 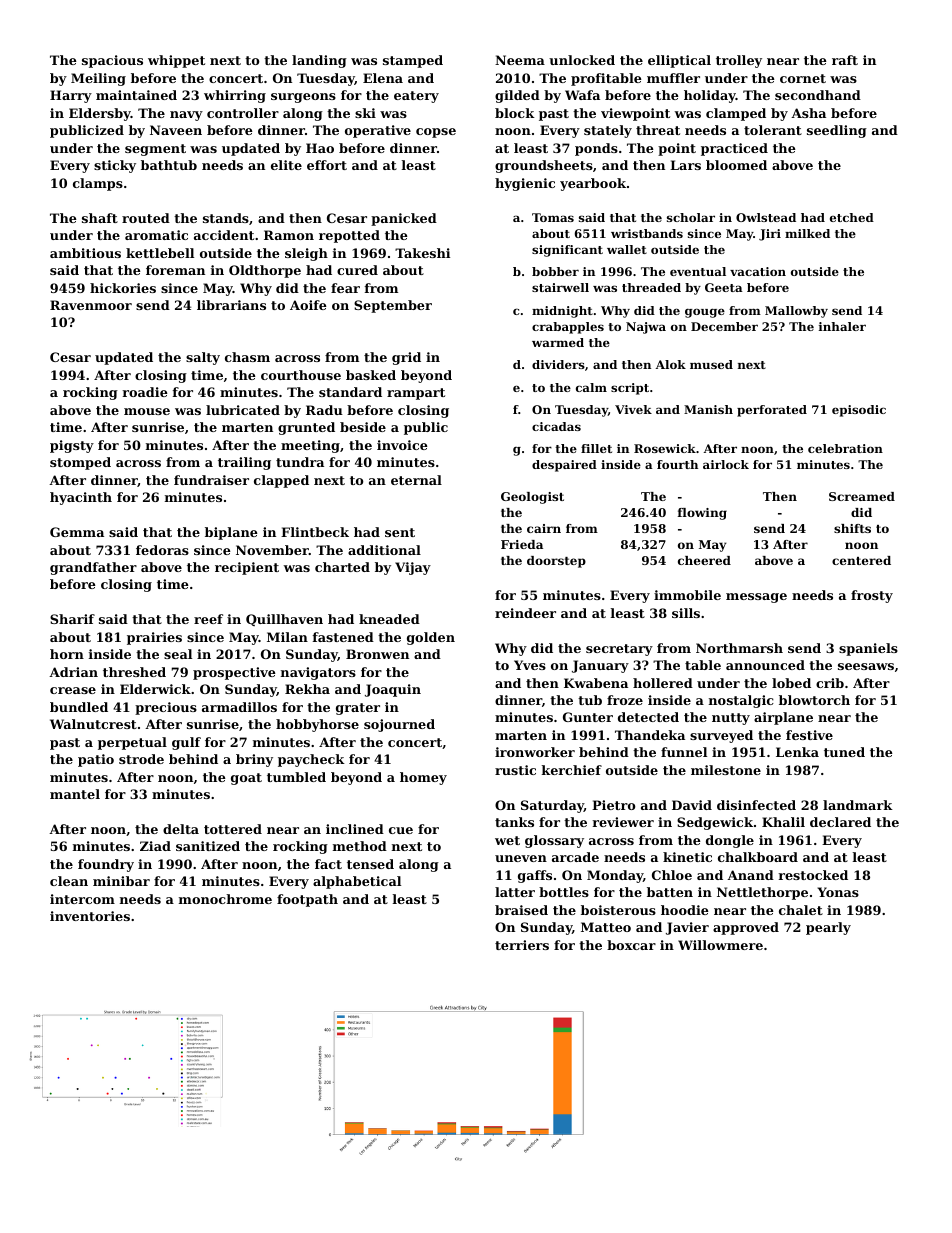 I want to click on fedoras, so click(x=162, y=550).
